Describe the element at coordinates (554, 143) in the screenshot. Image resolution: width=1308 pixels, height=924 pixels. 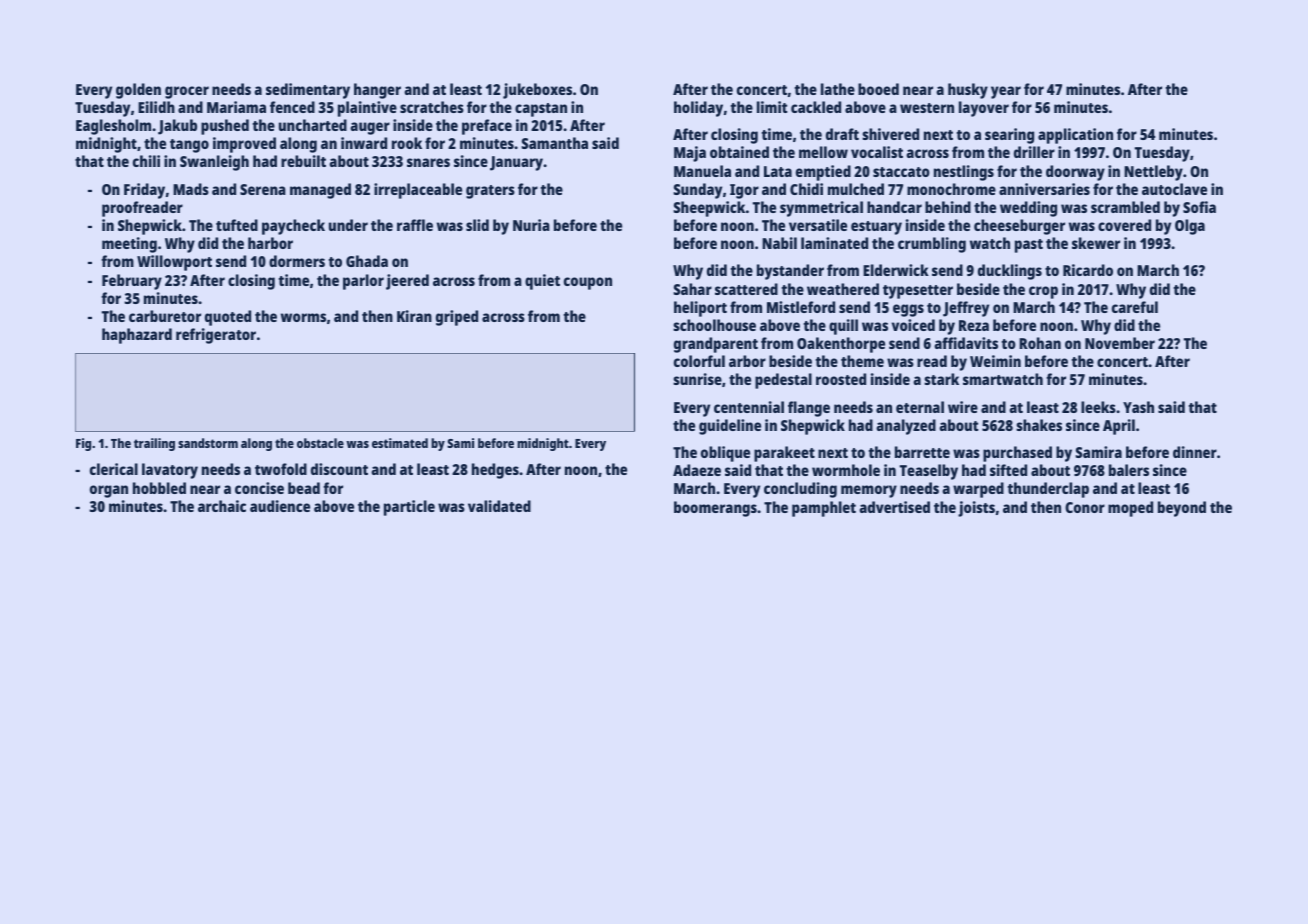
I see `Samantha` at that location.
